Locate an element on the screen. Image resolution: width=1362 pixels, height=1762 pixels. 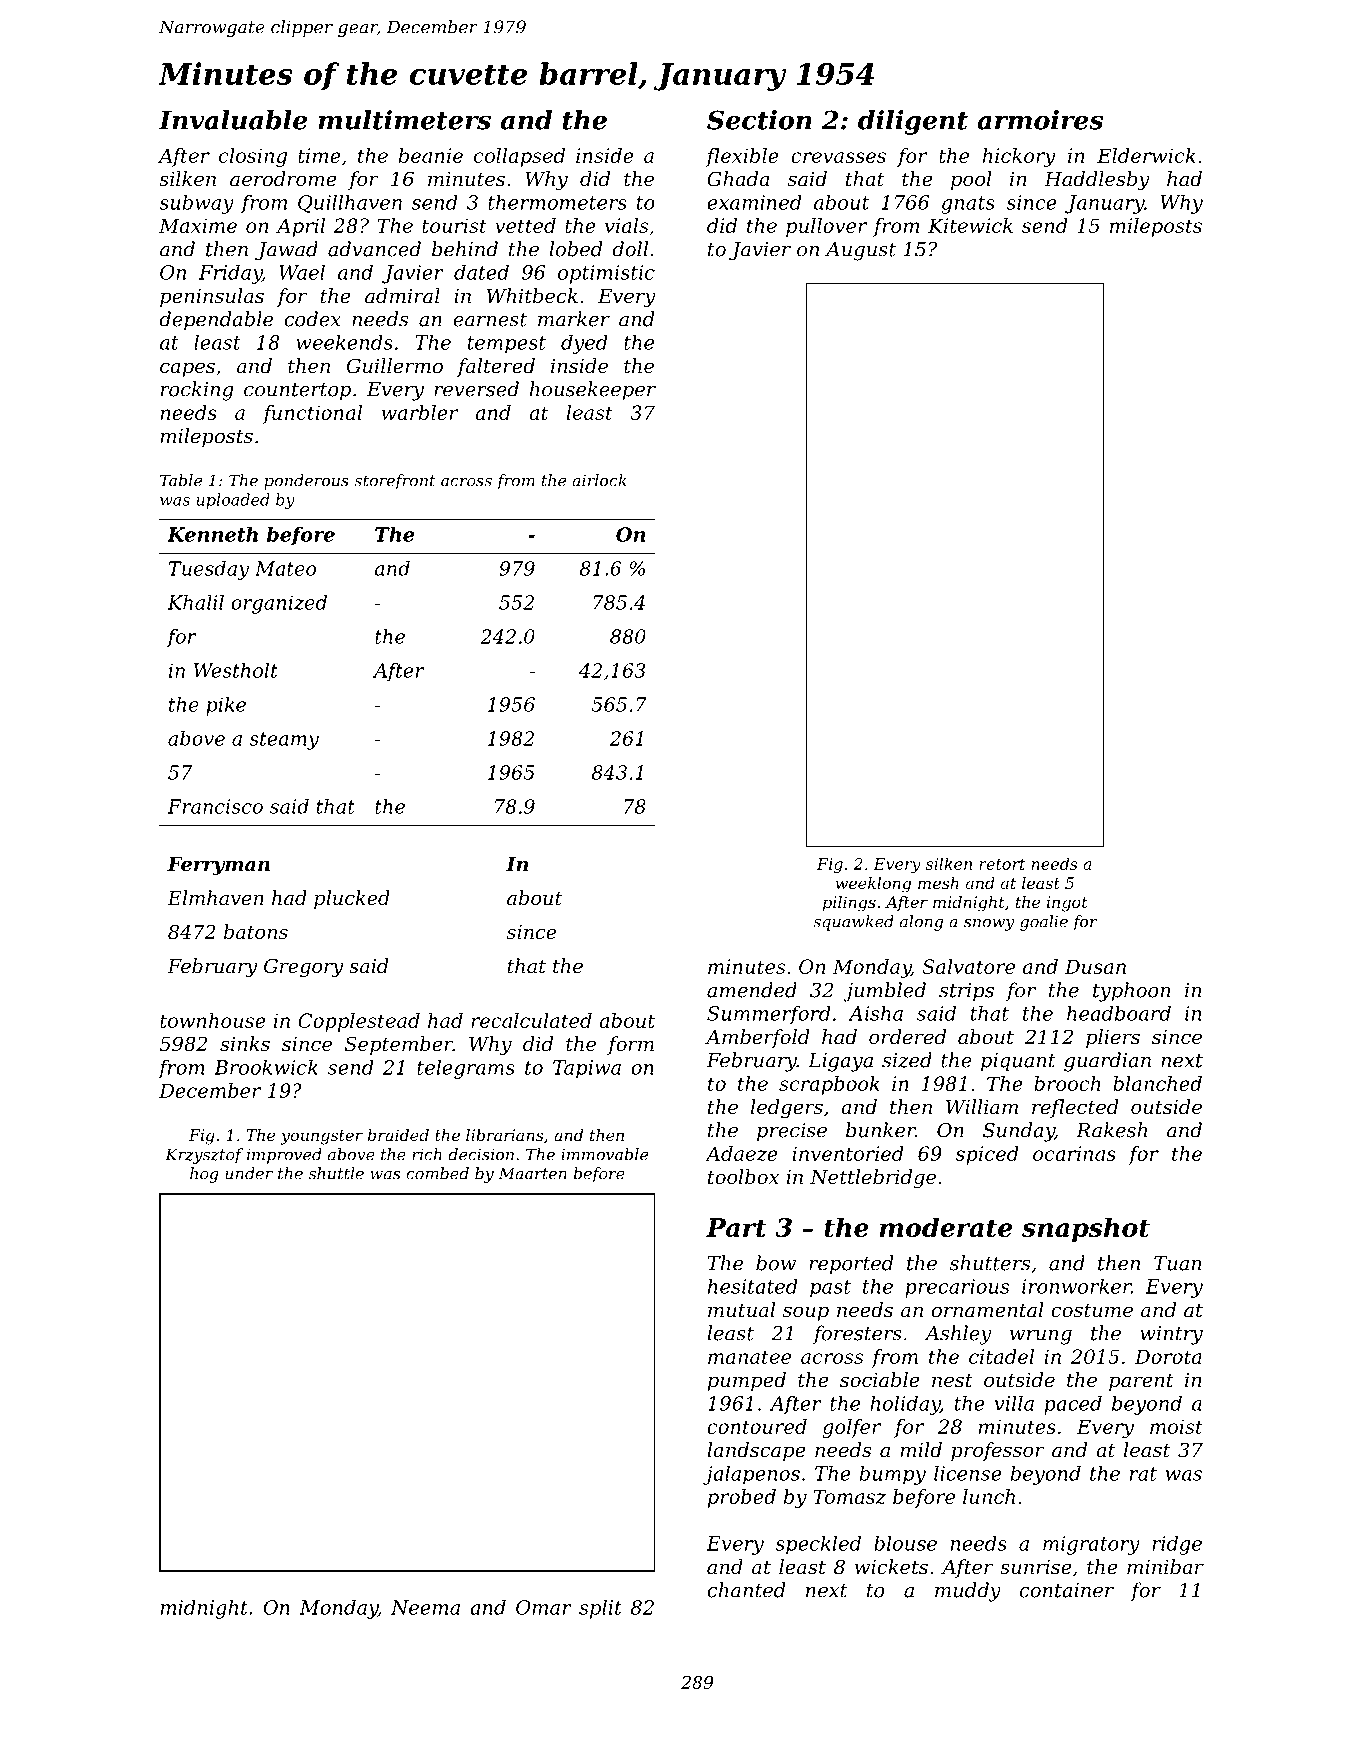
pilings is located at coordinates (849, 904).
